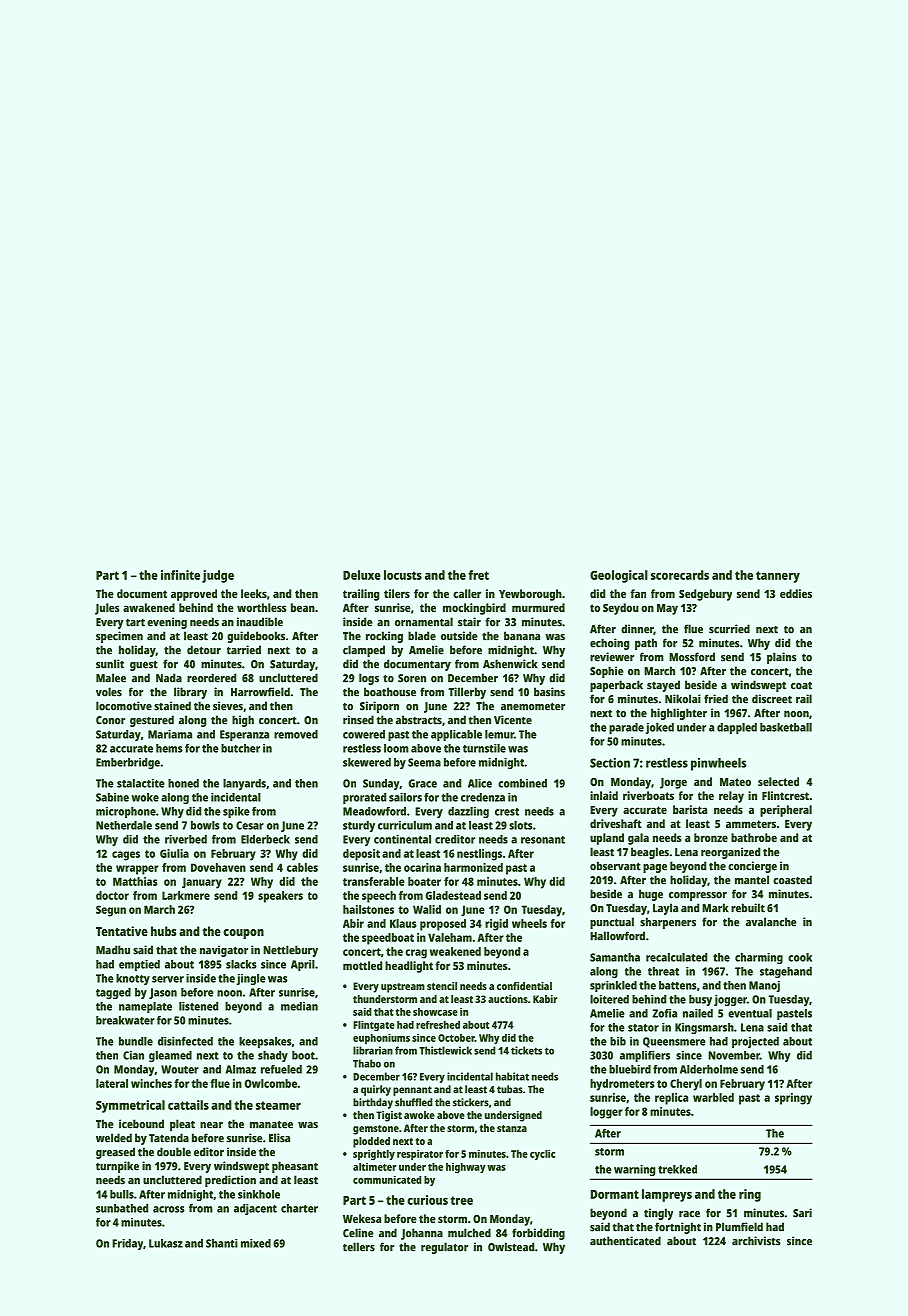 The image size is (908, 1316). What do you see at coordinates (479, 575) in the screenshot?
I see `fret` at bounding box center [479, 575].
